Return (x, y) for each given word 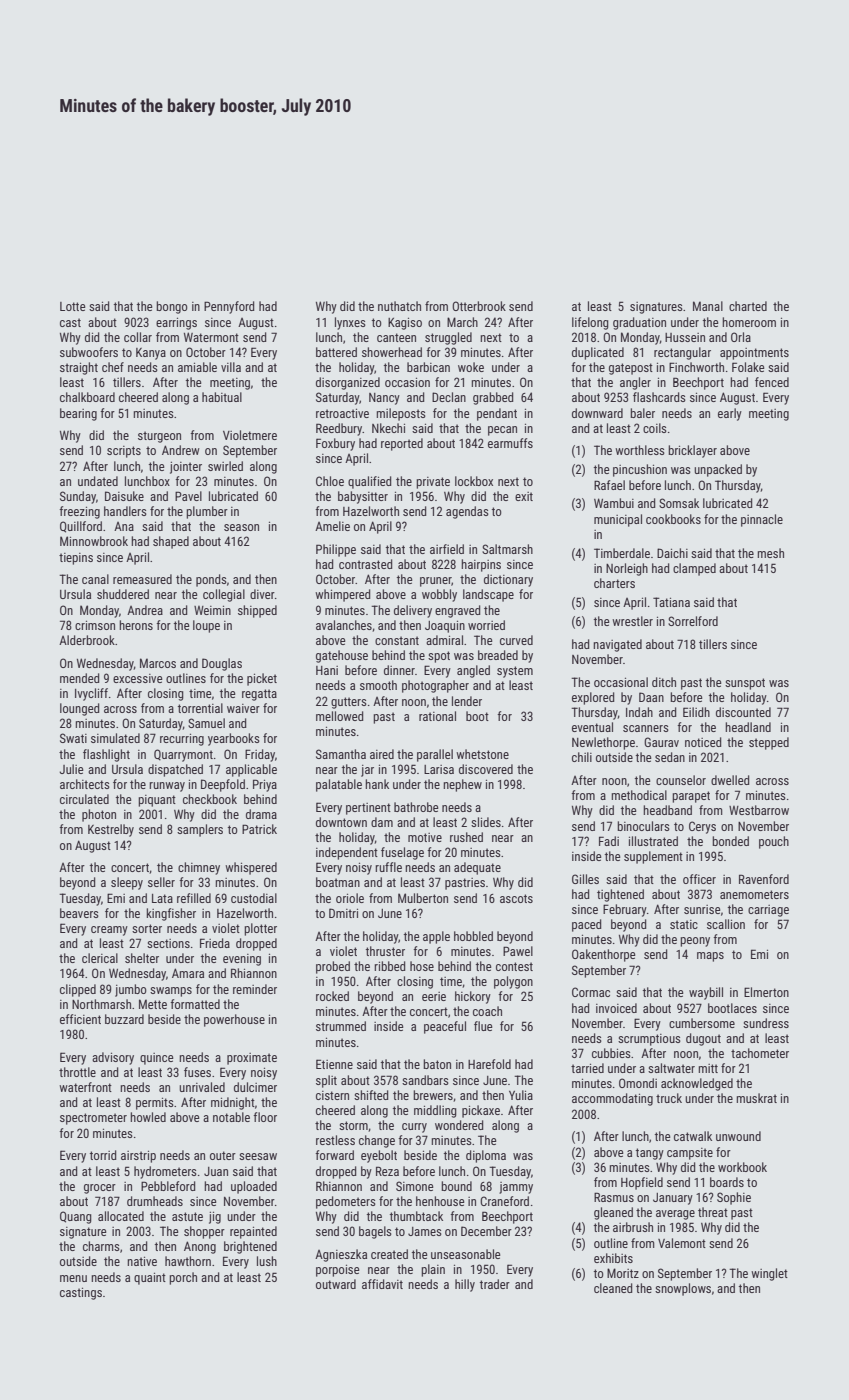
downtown (341, 822)
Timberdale (622, 553)
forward (334, 1155)
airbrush (633, 1227)
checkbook (210, 799)
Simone (415, 1186)
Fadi (609, 841)
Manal (708, 306)
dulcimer (255, 1087)
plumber (207, 512)
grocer (100, 1189)
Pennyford (229, 307)
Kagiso (405, 323)
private (433, 483)
